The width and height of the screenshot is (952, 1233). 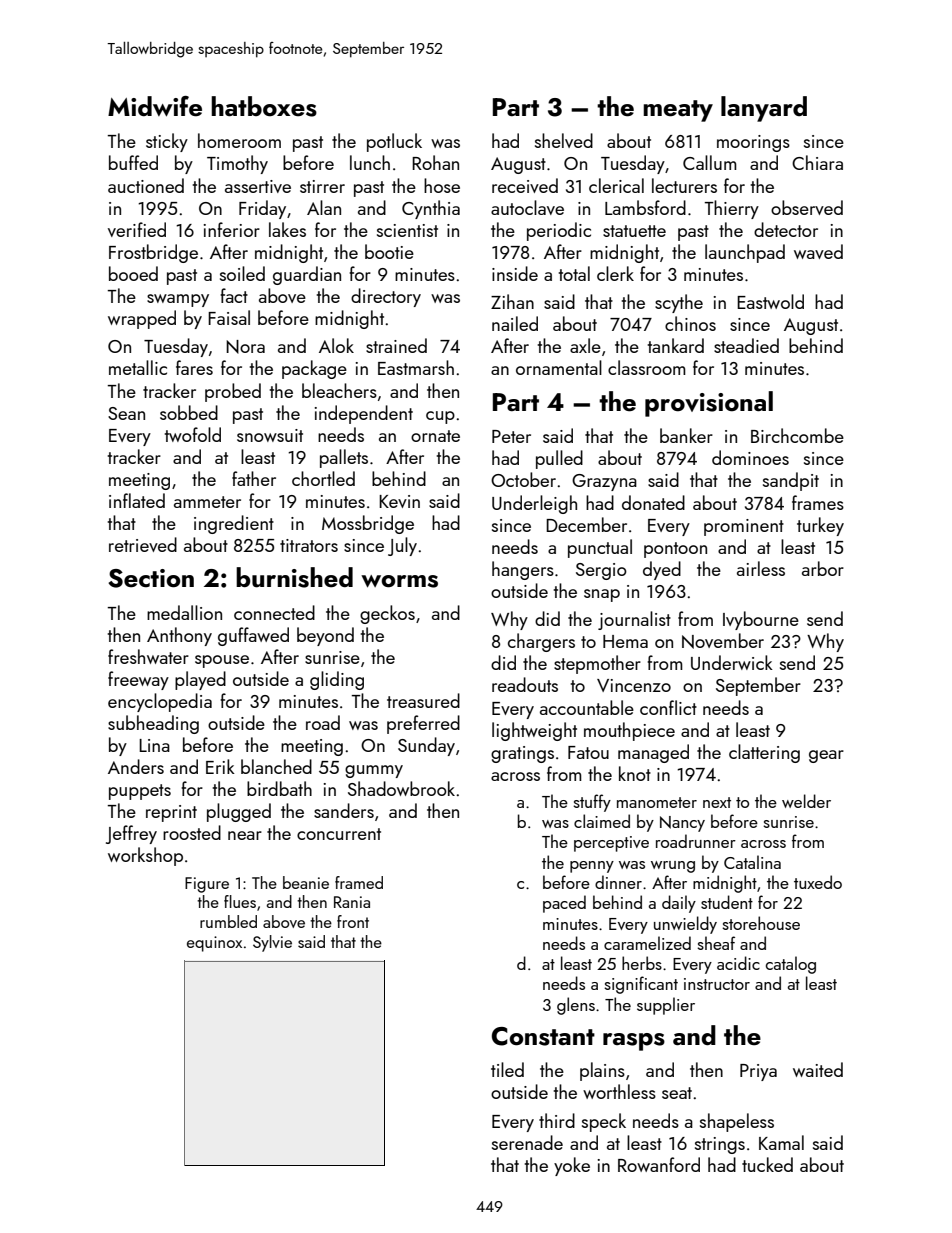 What do you see at coordinates (214, 944) in the screenshot?
I see `equinox` at bounding box center [214, 944].
